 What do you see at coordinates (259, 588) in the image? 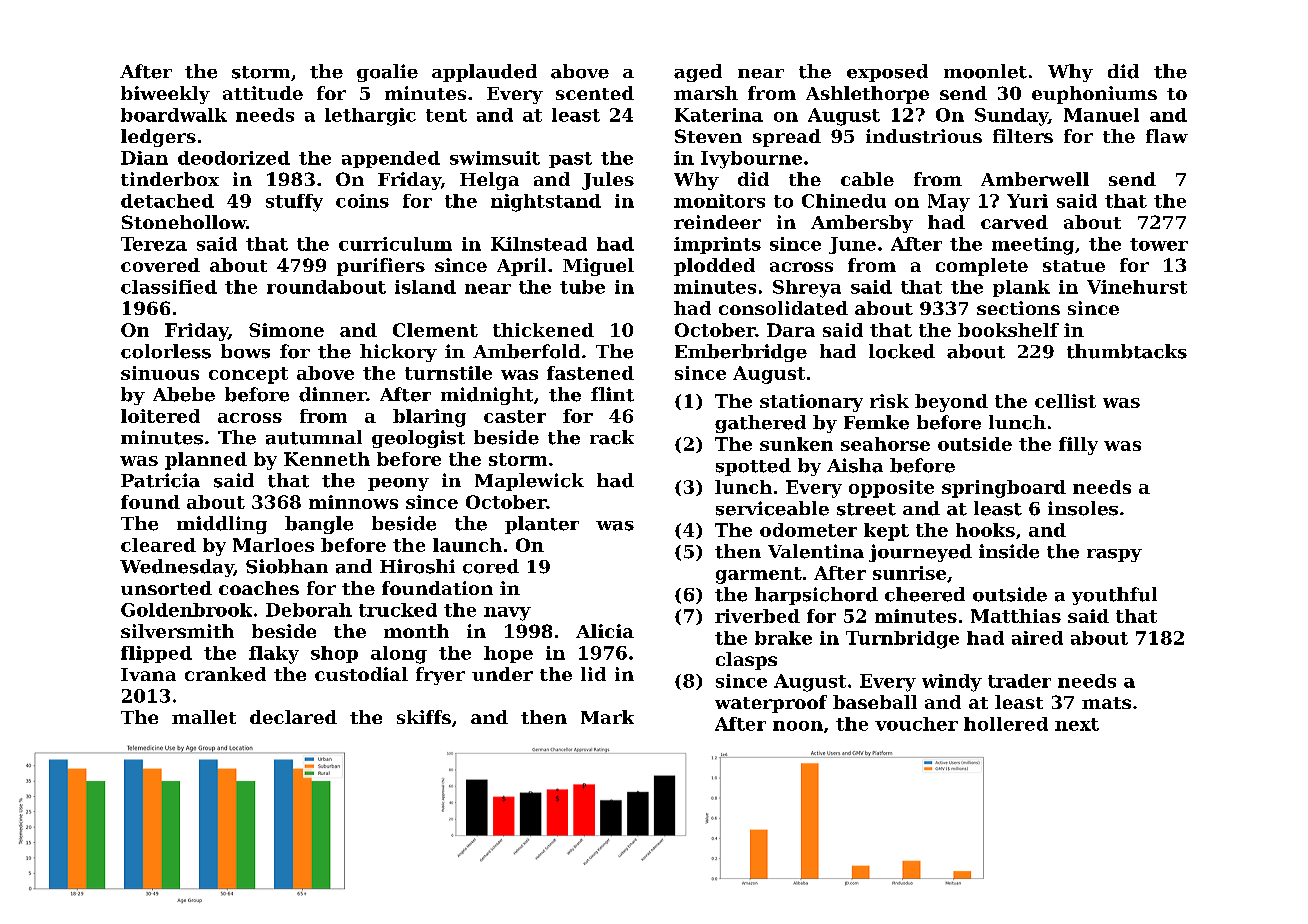
I see `coaches` at bounding box center [259, 588].
